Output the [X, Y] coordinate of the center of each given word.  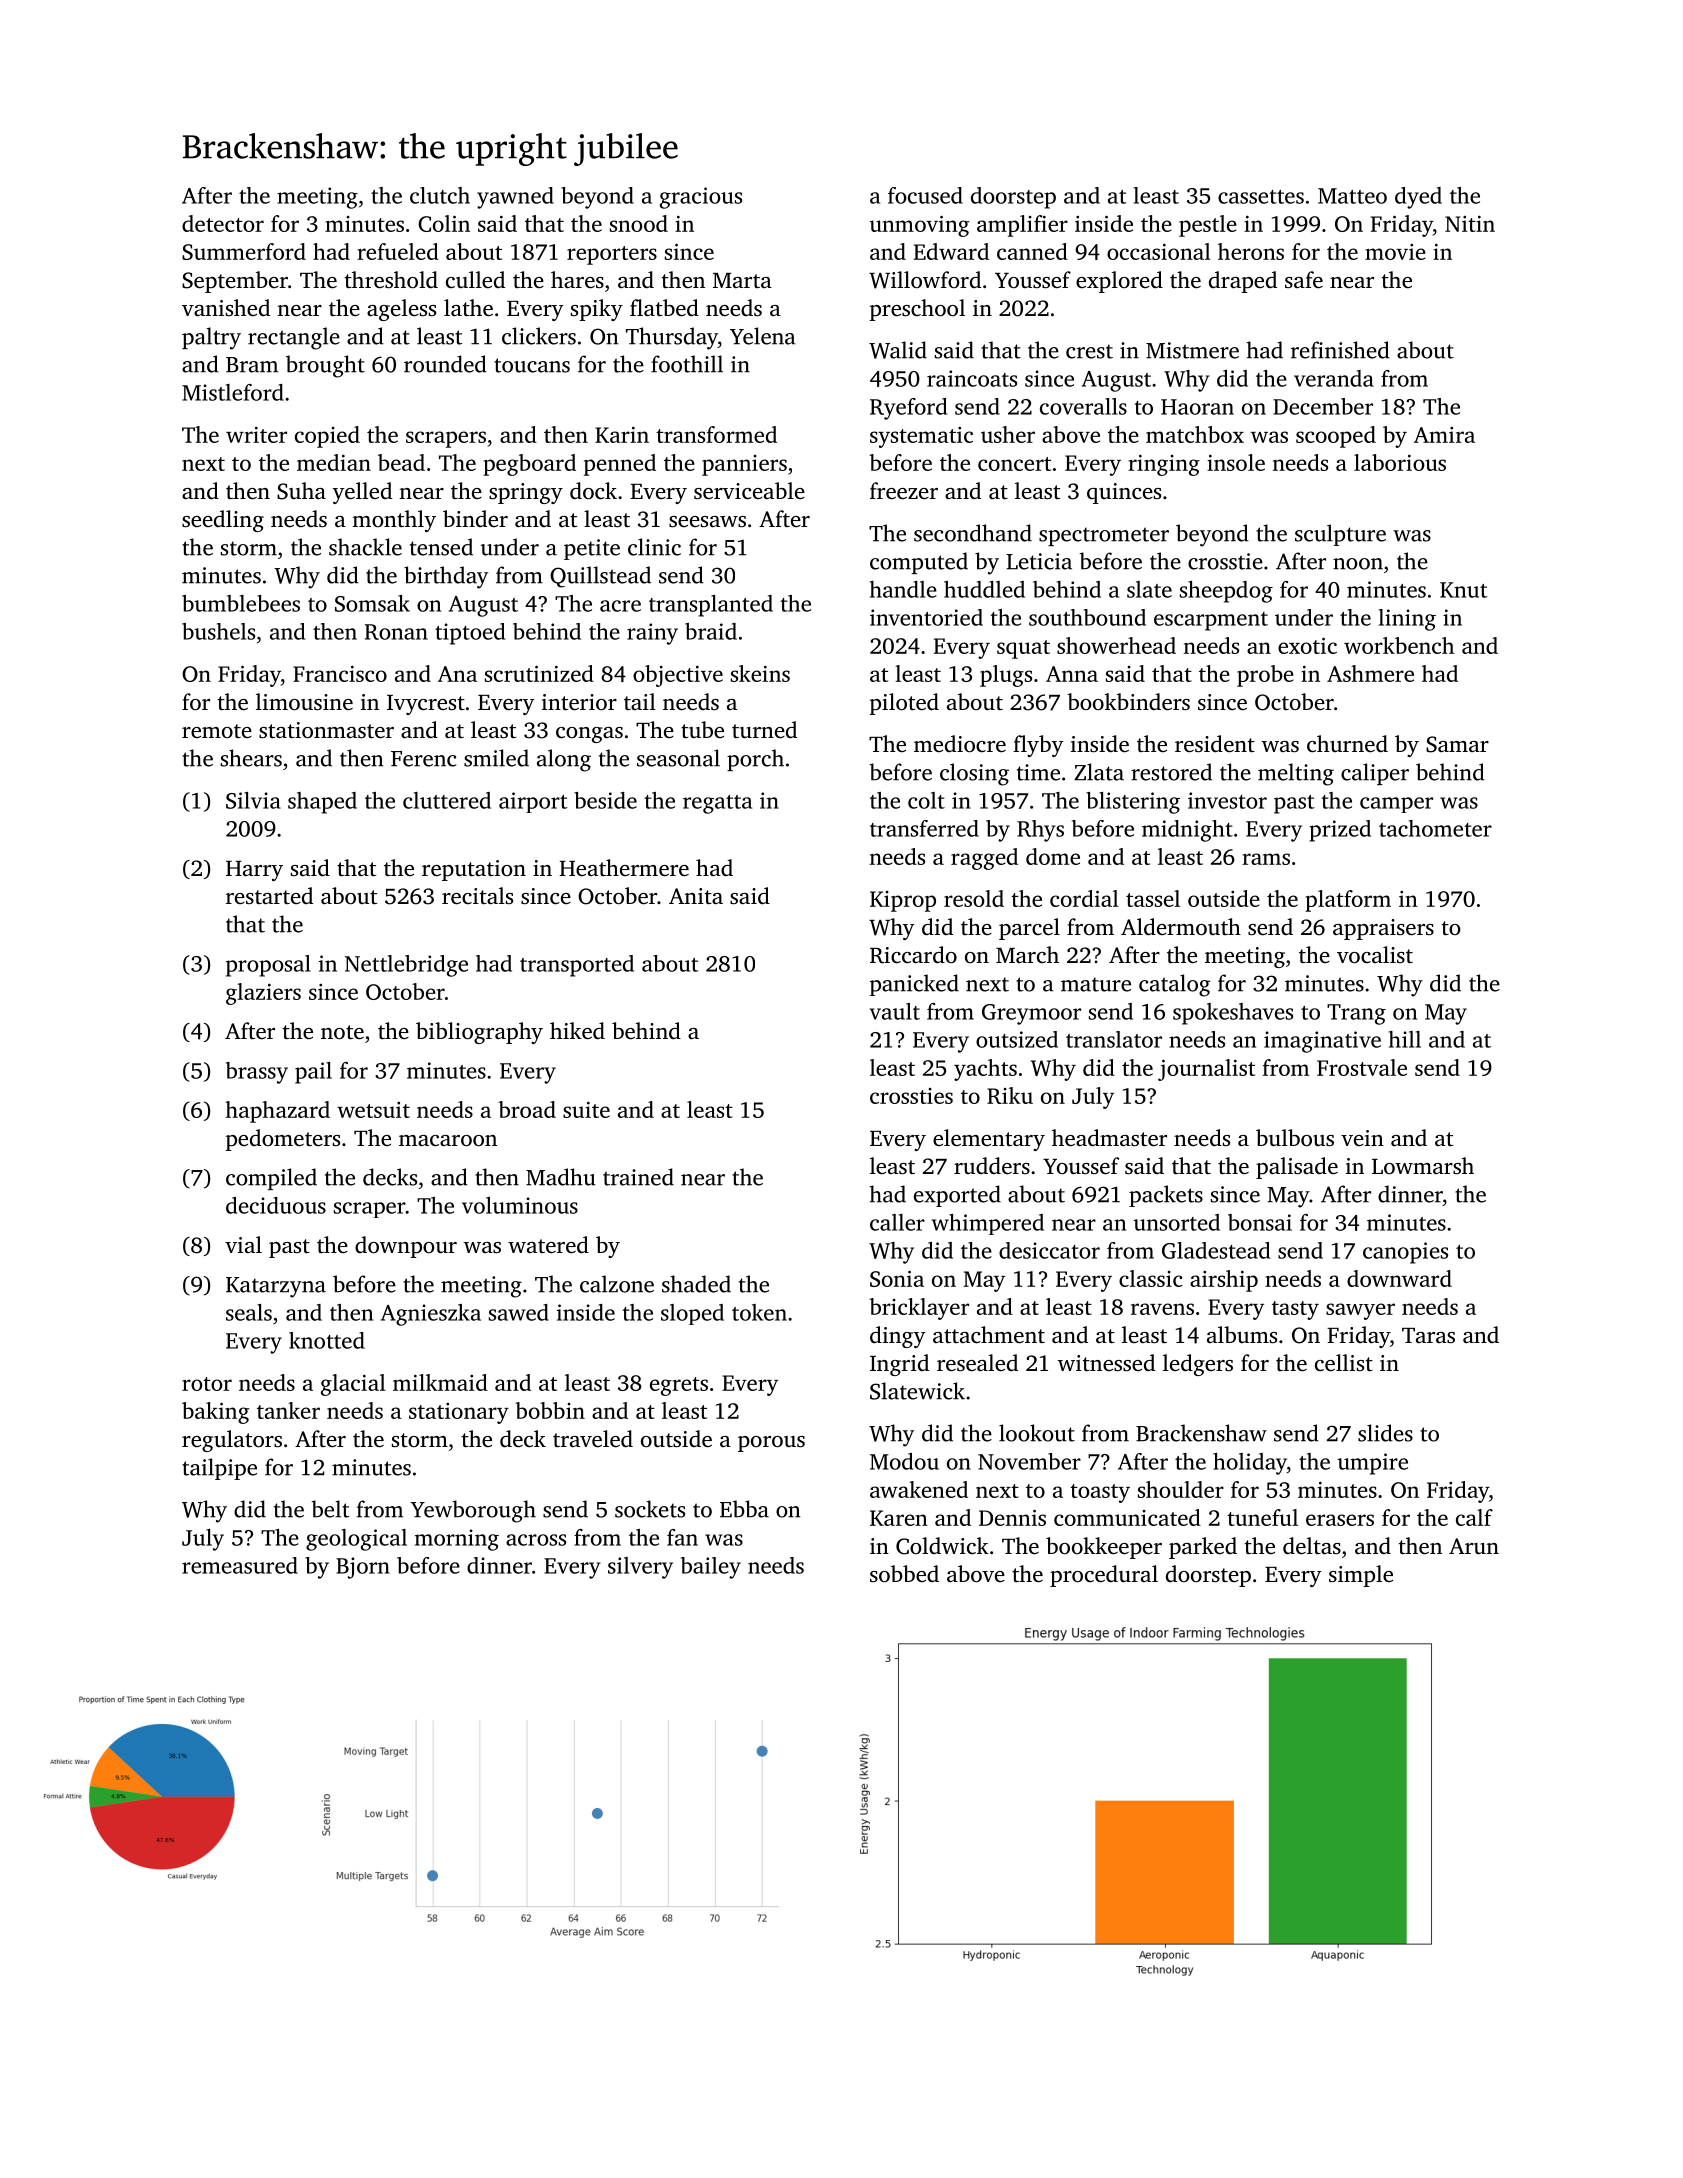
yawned [515, 198]
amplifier [1022, 226]
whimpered [987, 1224]
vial [243, 1244]
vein [1362, 1138]
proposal [268, 966]
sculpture [1340, 535]
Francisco [340, 673]
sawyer [1360, 1311]
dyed [1418, 198]
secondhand [973, 533]
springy [526, 493]
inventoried [926, 617]
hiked [577, 1031]
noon [1358, 564]
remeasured [240, 1565]
